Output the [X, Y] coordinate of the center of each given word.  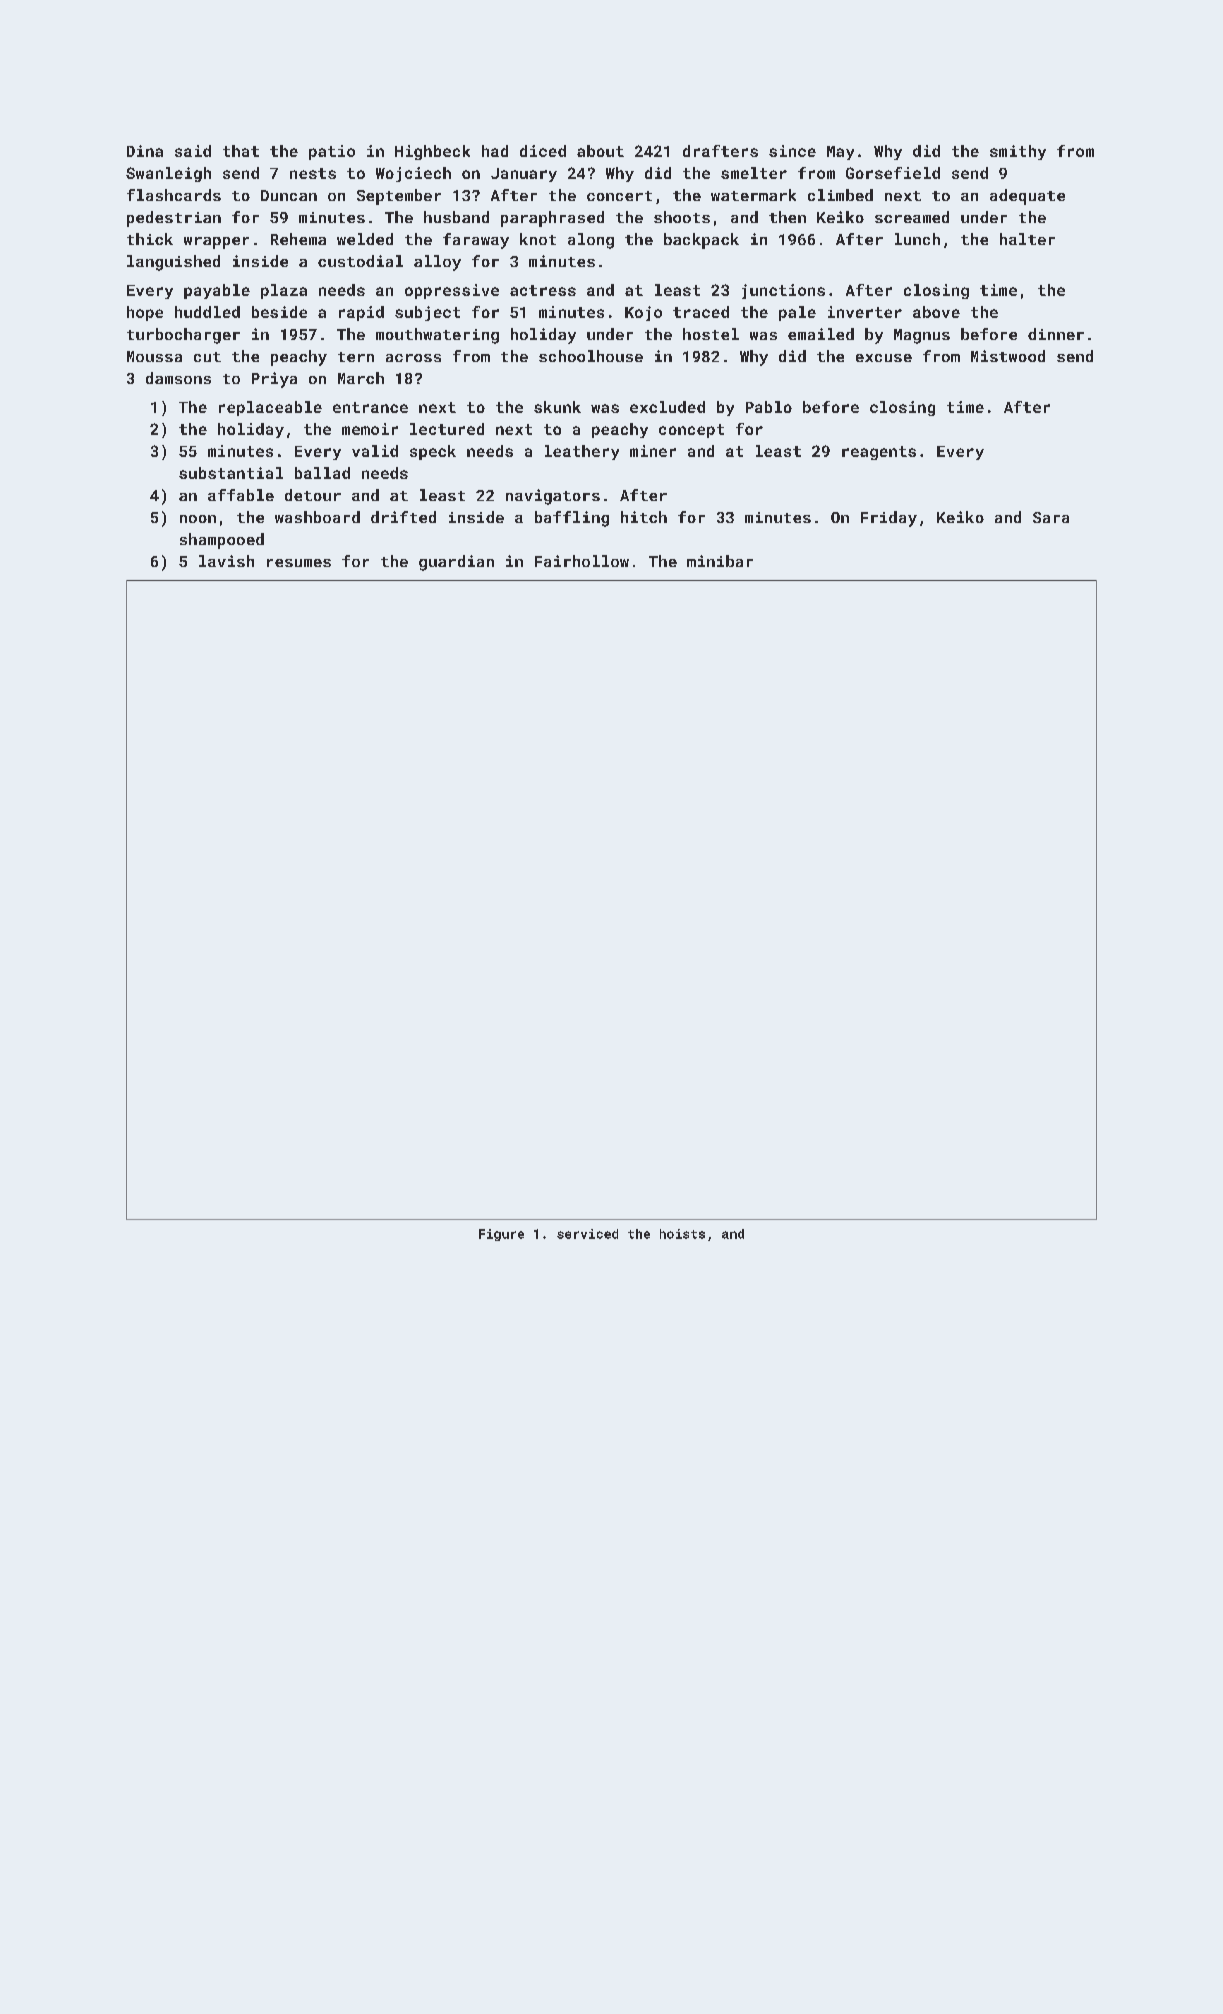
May [840, 153]
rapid [361, 313]
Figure [501, 1235]
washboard [317, 517]
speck [433, 452]
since [792, 151]
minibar [720, 561]
